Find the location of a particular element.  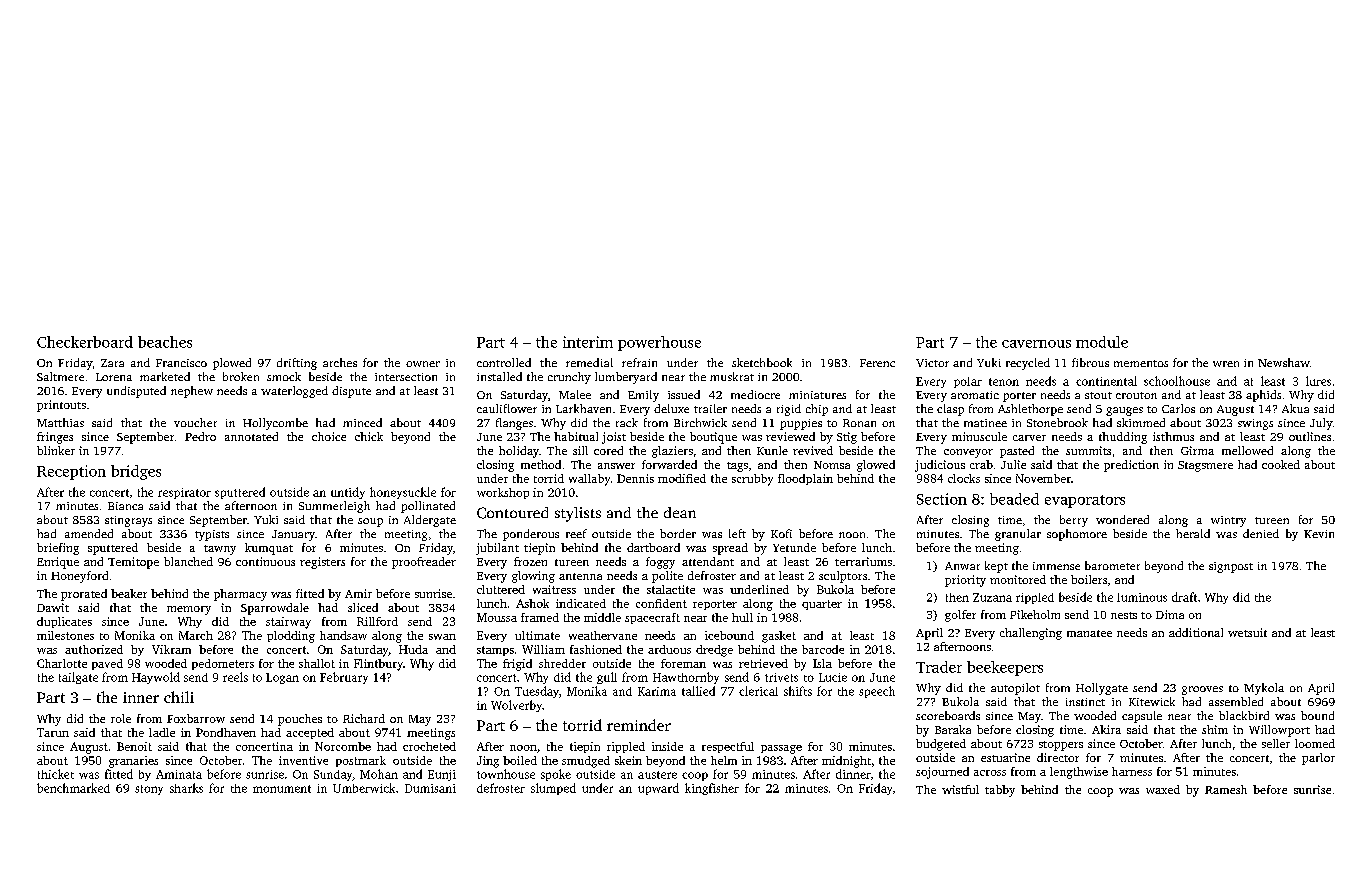

gauges is located at coordinates (1124, 411).
